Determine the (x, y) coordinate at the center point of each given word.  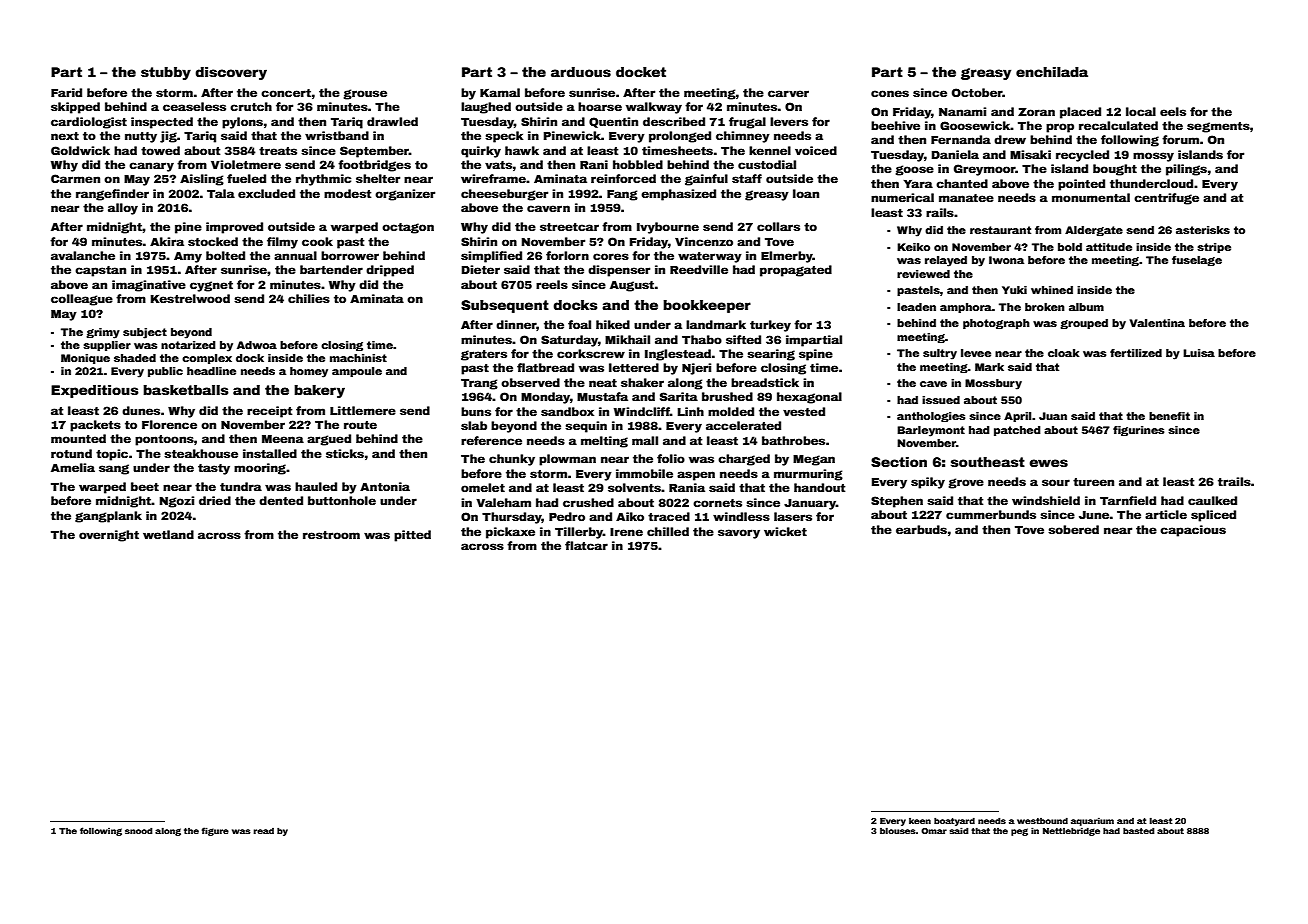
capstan (100, 271)
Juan (1053, 416)
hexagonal (809, 398)
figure (215, 831)
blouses (898, 831)
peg (1019, 832)
